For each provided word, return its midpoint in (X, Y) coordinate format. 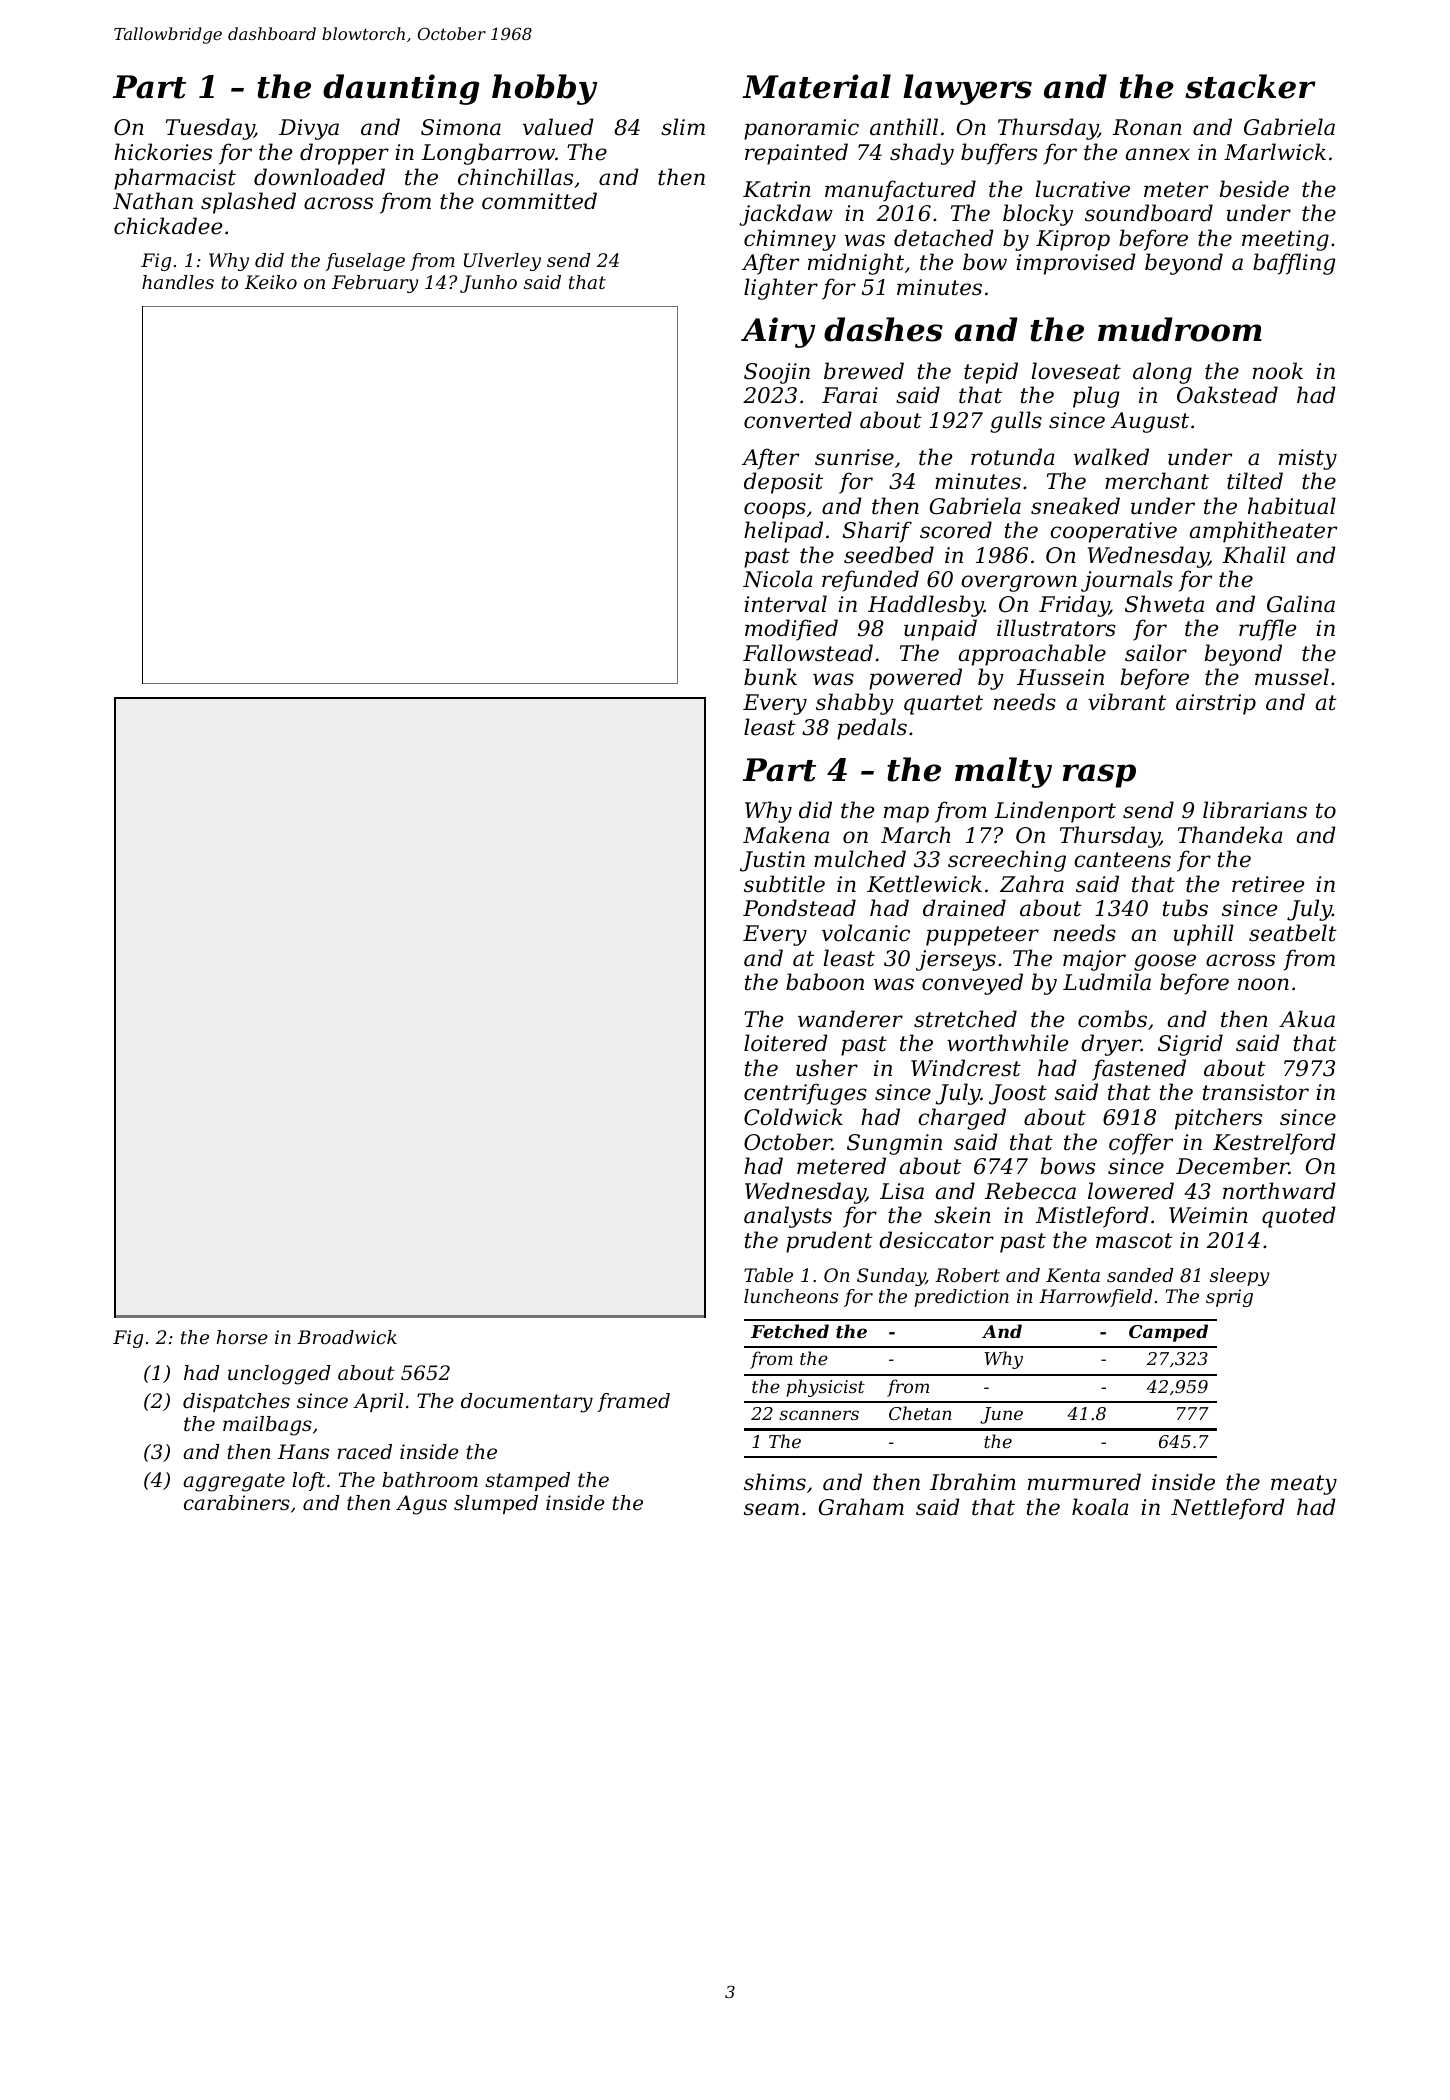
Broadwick (347, 1337)
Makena (786, 835)
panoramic (801, 129)
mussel (1292, 677)
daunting (401, 89)
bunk (770, 677)
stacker (1250, 86)
